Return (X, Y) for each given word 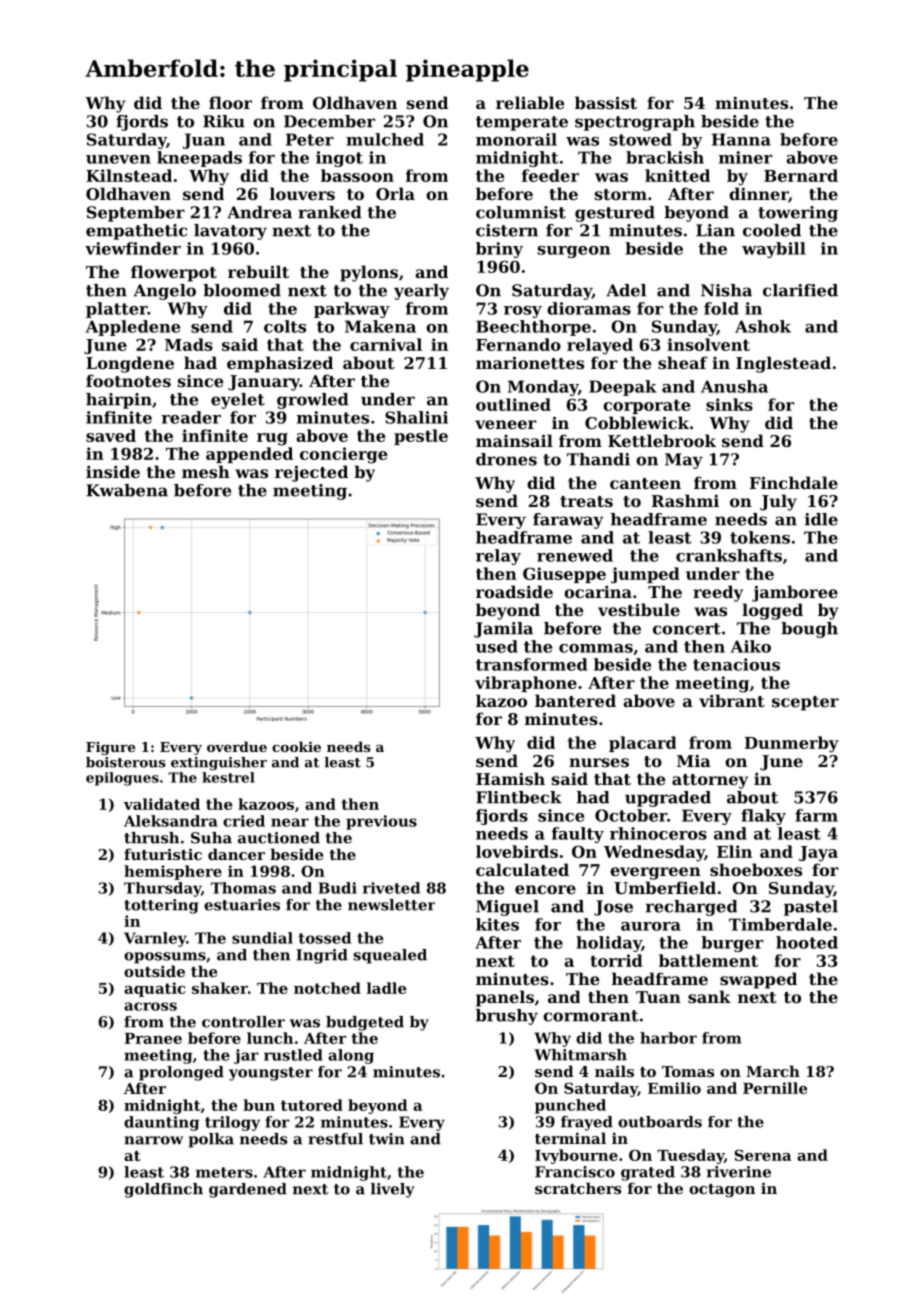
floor (230, 102)
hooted (807, 942)
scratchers (578, 1188)
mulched (385, 139)
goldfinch (163, 1190)
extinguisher (219, 764)
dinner (758, 193)
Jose (613, 908)
